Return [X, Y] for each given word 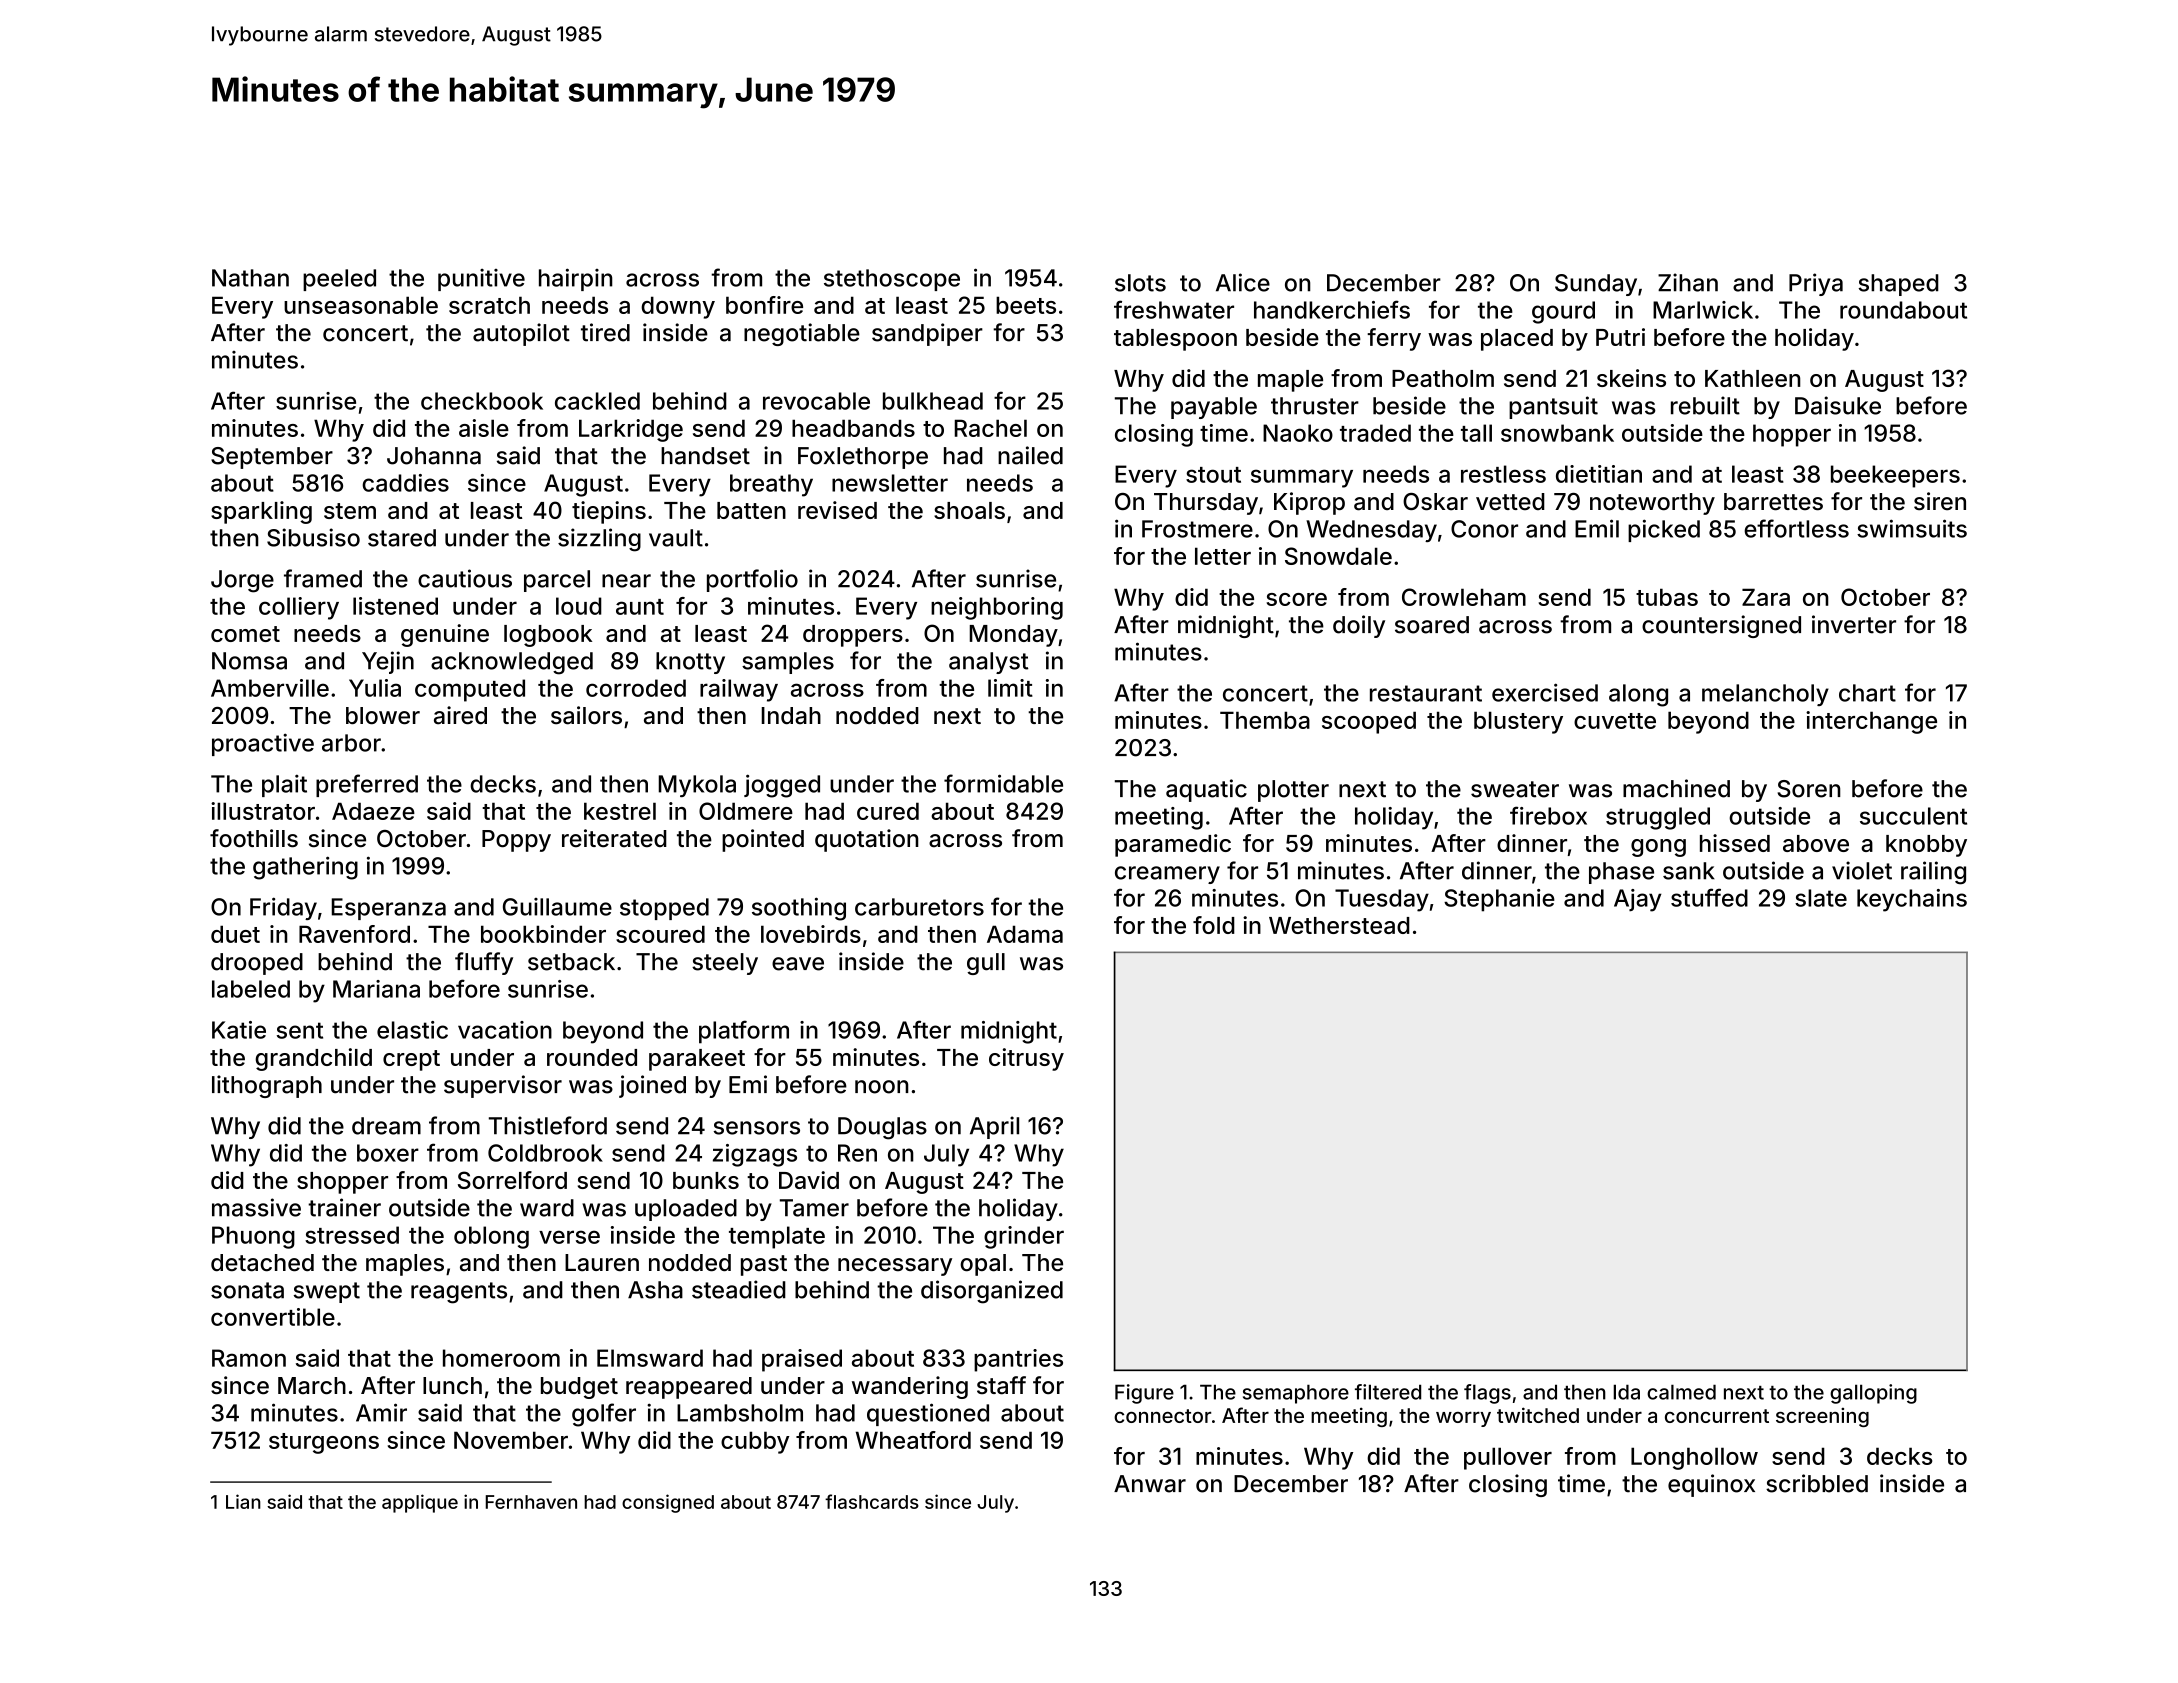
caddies [405, 483]
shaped [1899, 285]
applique [420, 1503]
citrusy [1026, 1059]
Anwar [1150, 1484]
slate [1821, 898]
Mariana [376, 989]
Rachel [991, 428]
